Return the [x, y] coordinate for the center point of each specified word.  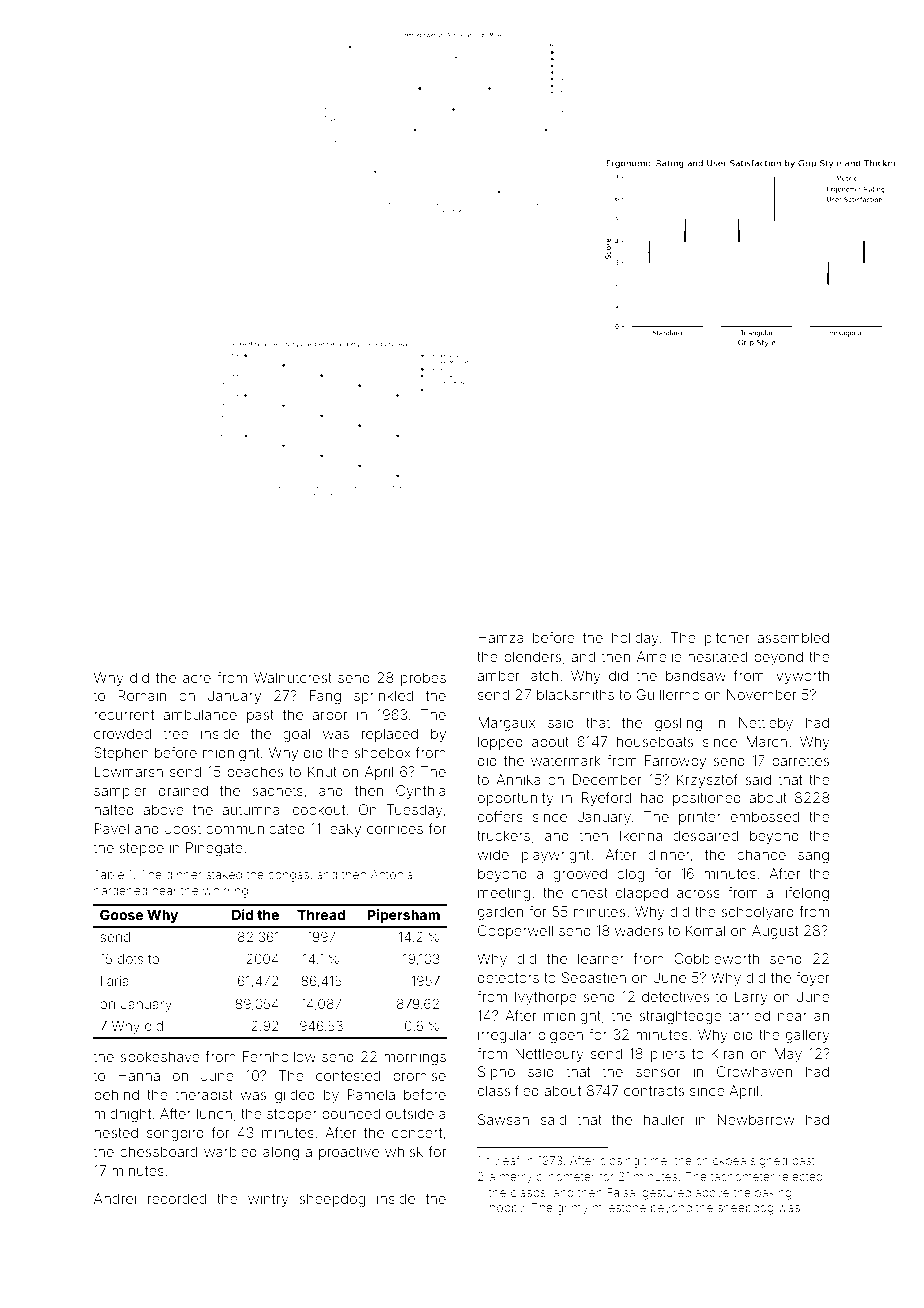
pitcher [727, 639]
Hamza [501, 637]
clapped [642, 894]
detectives [675, 996]
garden [500, 913]
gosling [678, 724]
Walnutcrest [293, 677]
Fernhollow [279, 1056]
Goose [121, 914]
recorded [177, 1198]
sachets [277, 790]
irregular [505, 1036]
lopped [500, 743]
